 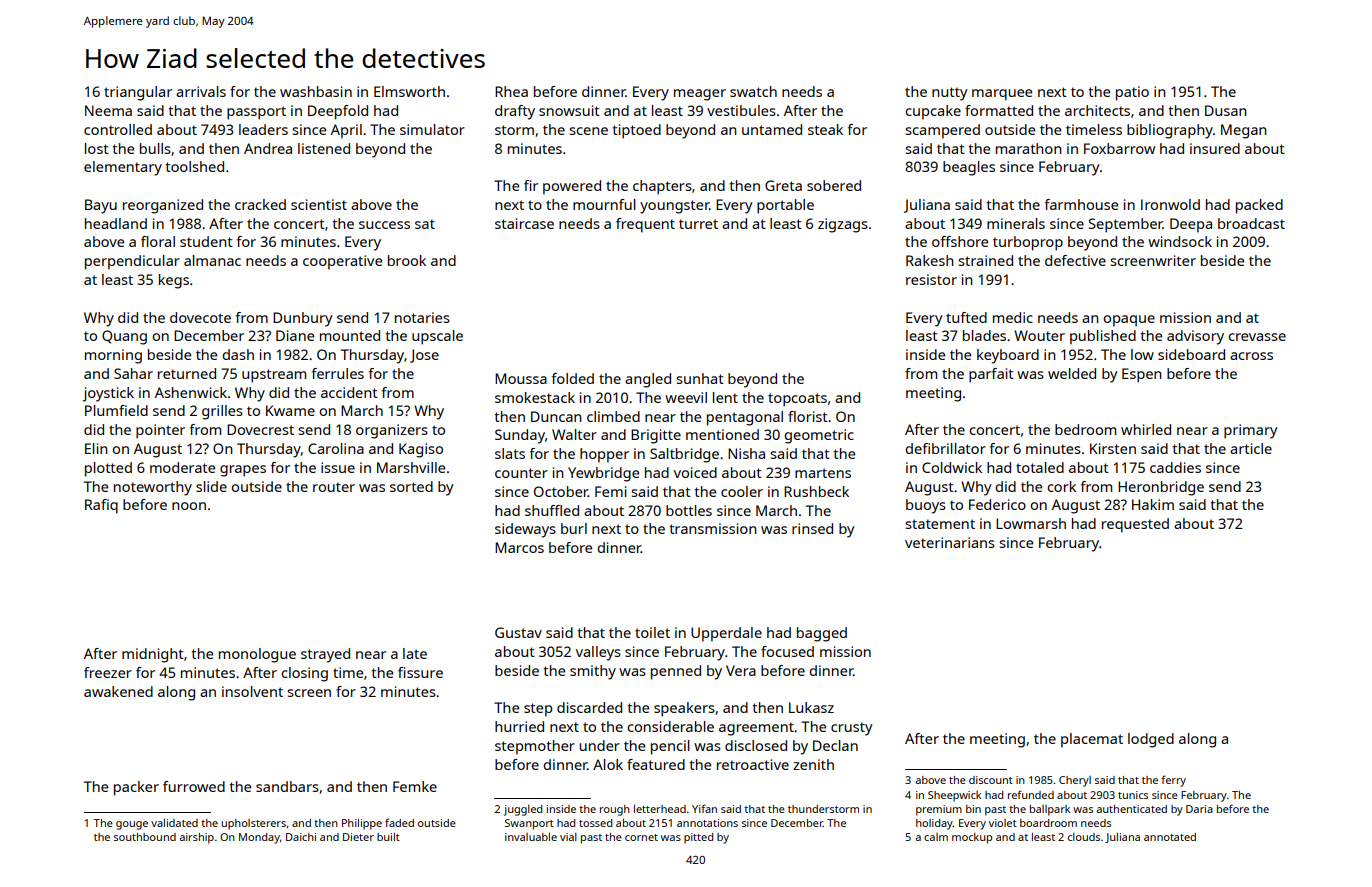 I want to click on midnight, so click(x=153, y=655).
